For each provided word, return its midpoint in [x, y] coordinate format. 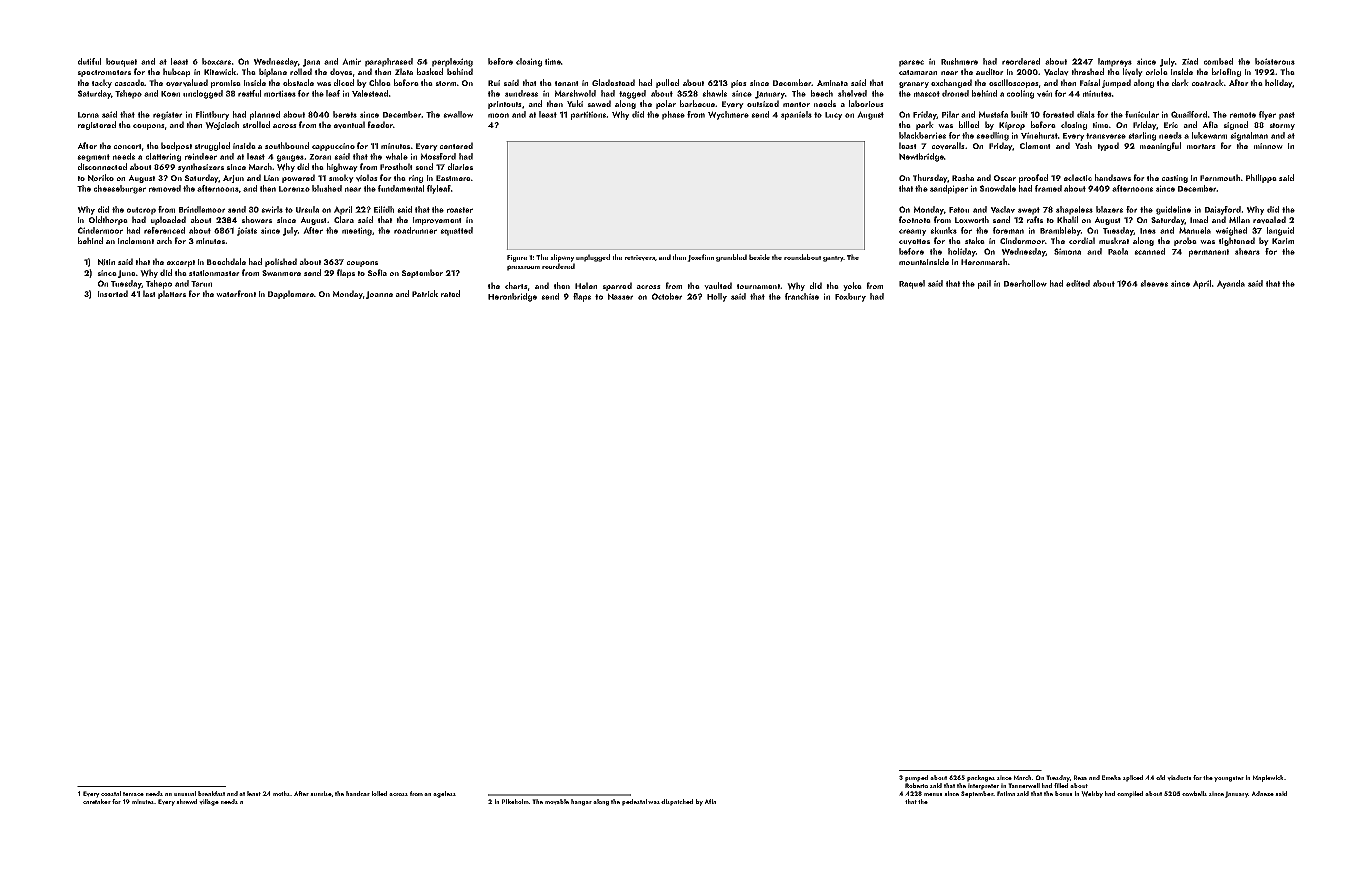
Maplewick [1268, 778]
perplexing [452, 62]
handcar [358, 793]
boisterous [1275, 61]
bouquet [121, 62]
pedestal [634, 802]
